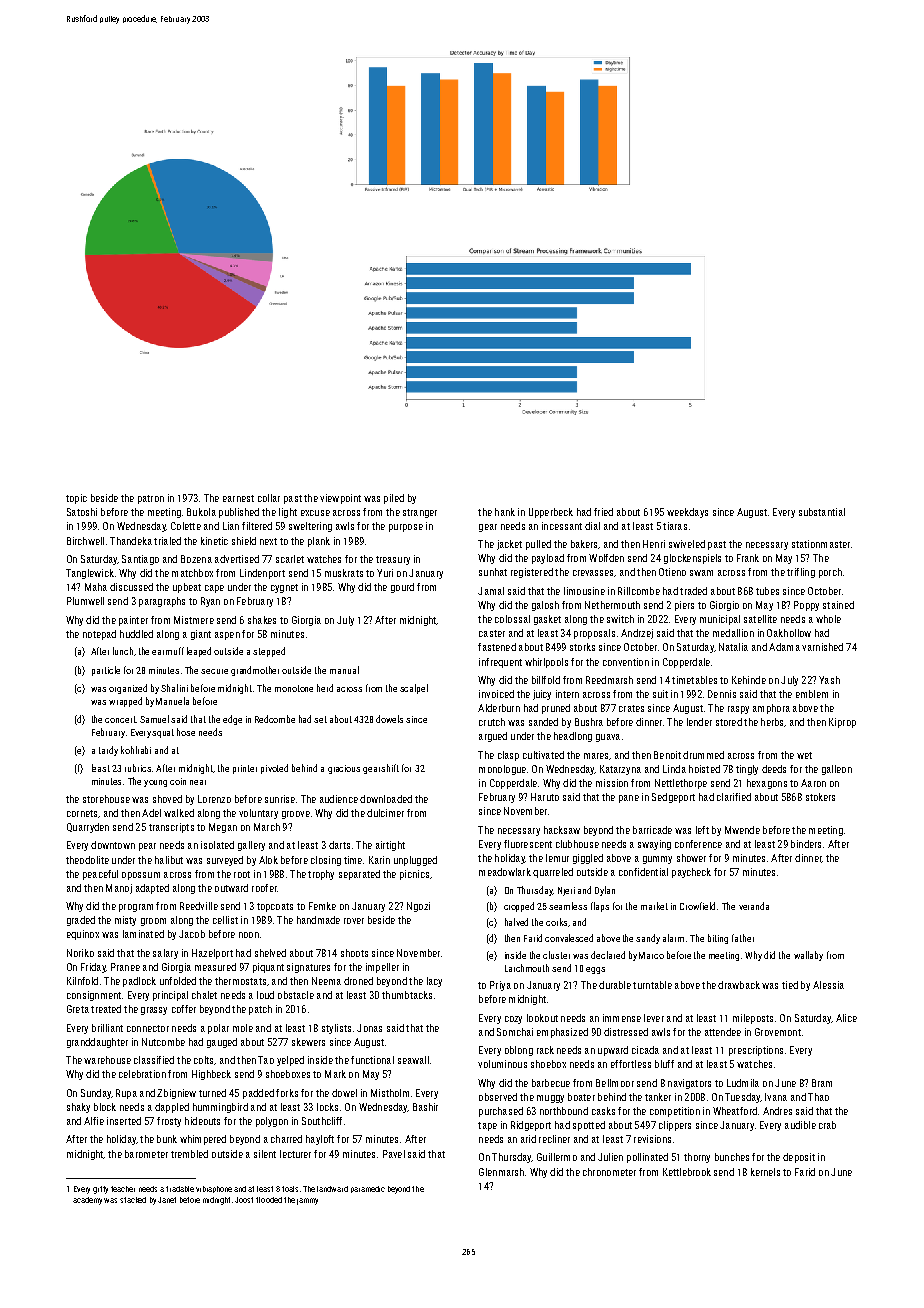  I want to click on swaying, so click(654, 845).
